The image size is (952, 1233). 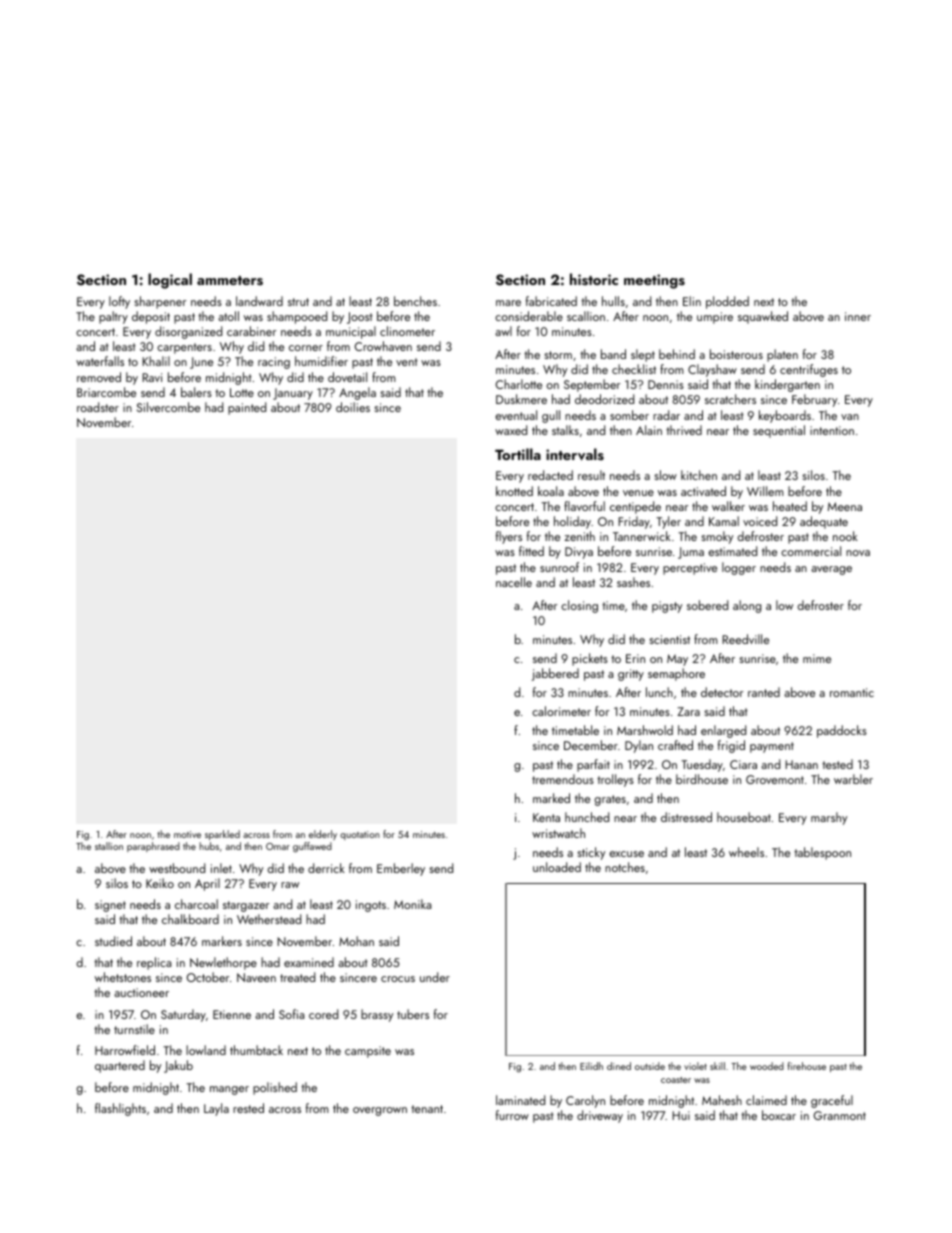 What do you see at coordinates (120, 1109) in the screenshot?
I see `flashlights` at bounding box center [120, 1109].
